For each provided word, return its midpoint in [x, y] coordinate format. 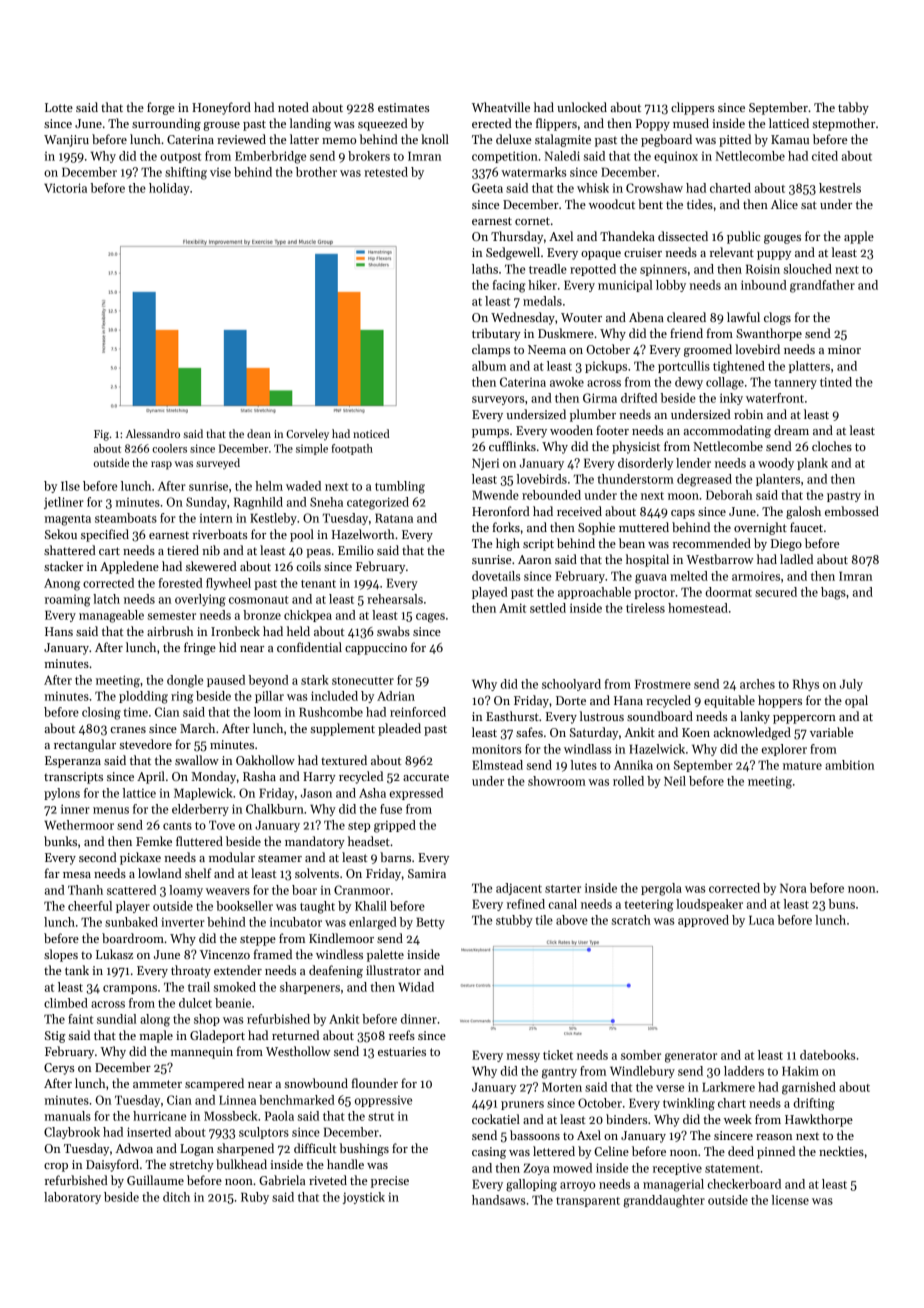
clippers [693, 108]
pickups [606, 367]
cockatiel [496, 1119]
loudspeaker [709, 905]
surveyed [218, 464]
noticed [371, 433]
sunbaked [131, 922]
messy [523, 1057]
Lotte [59, 107]
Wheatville [501, 107]
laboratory [72, 1198]
